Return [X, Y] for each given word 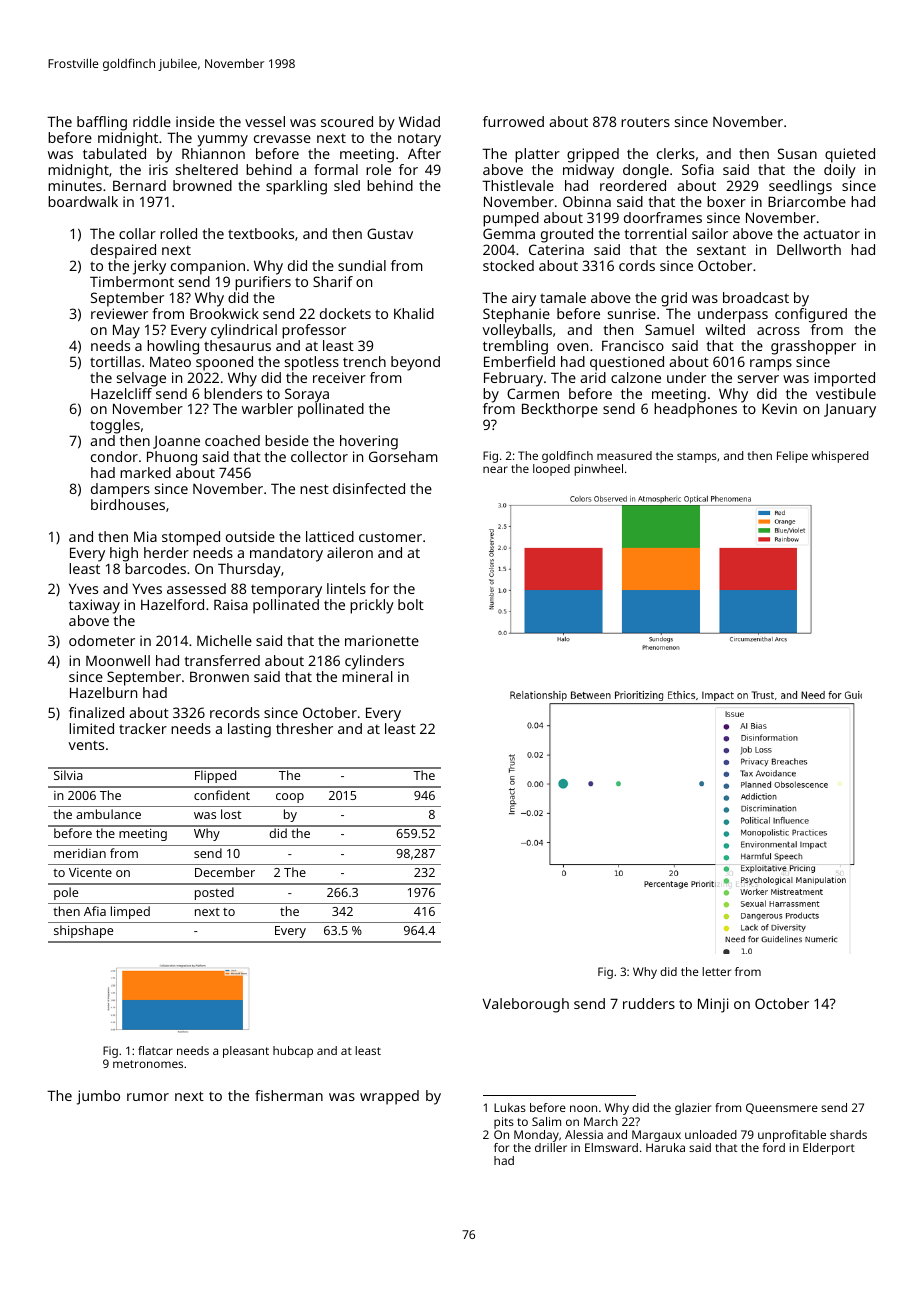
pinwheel [598, 470]
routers [645, 122]
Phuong [172, 458]
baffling [102, 123]
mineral [367, 676]
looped [551, 470]
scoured [347, 121]
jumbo [98, 1097]
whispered [840, 457]
